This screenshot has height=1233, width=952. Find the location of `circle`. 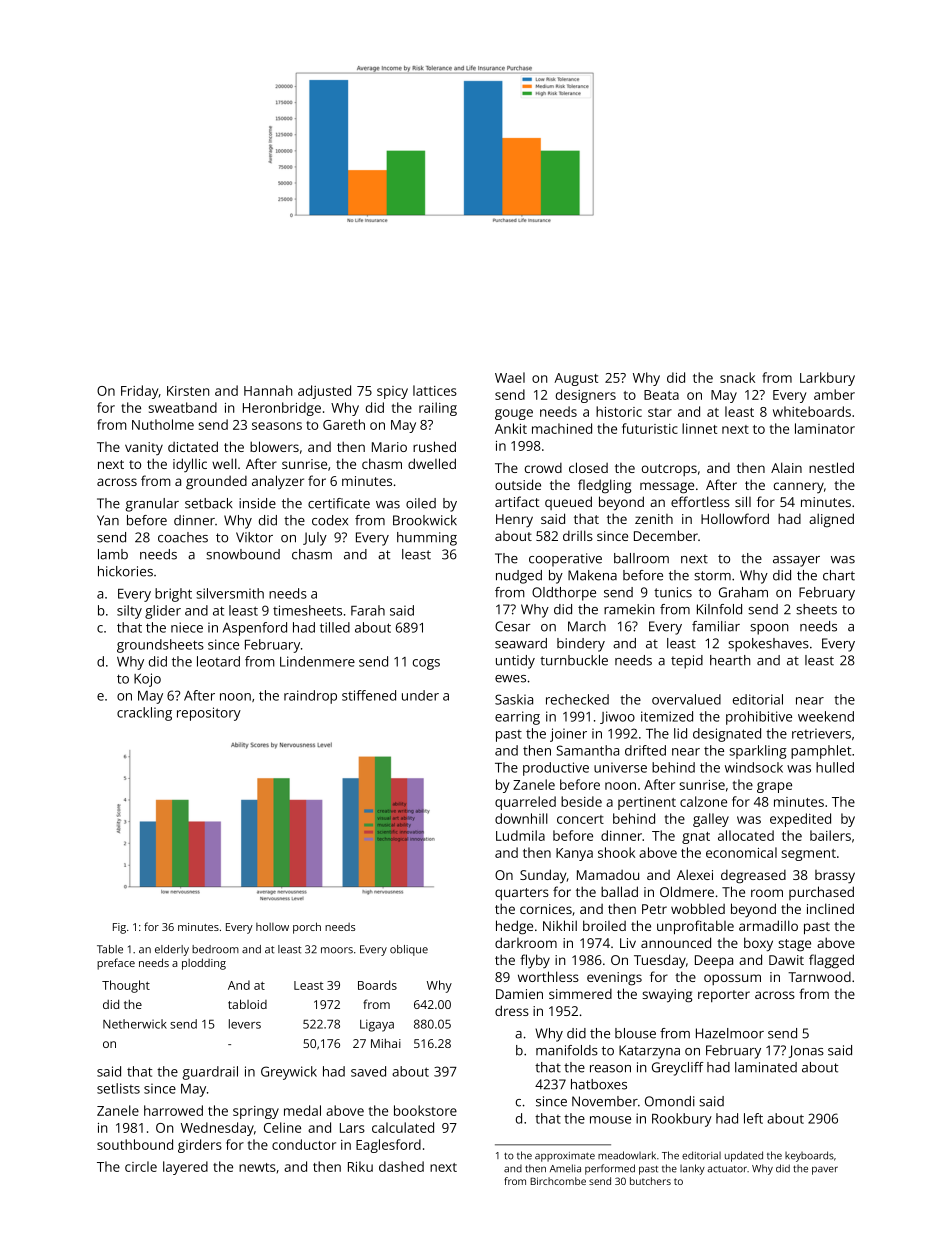

circle is located at coordinates (141, 1166).
